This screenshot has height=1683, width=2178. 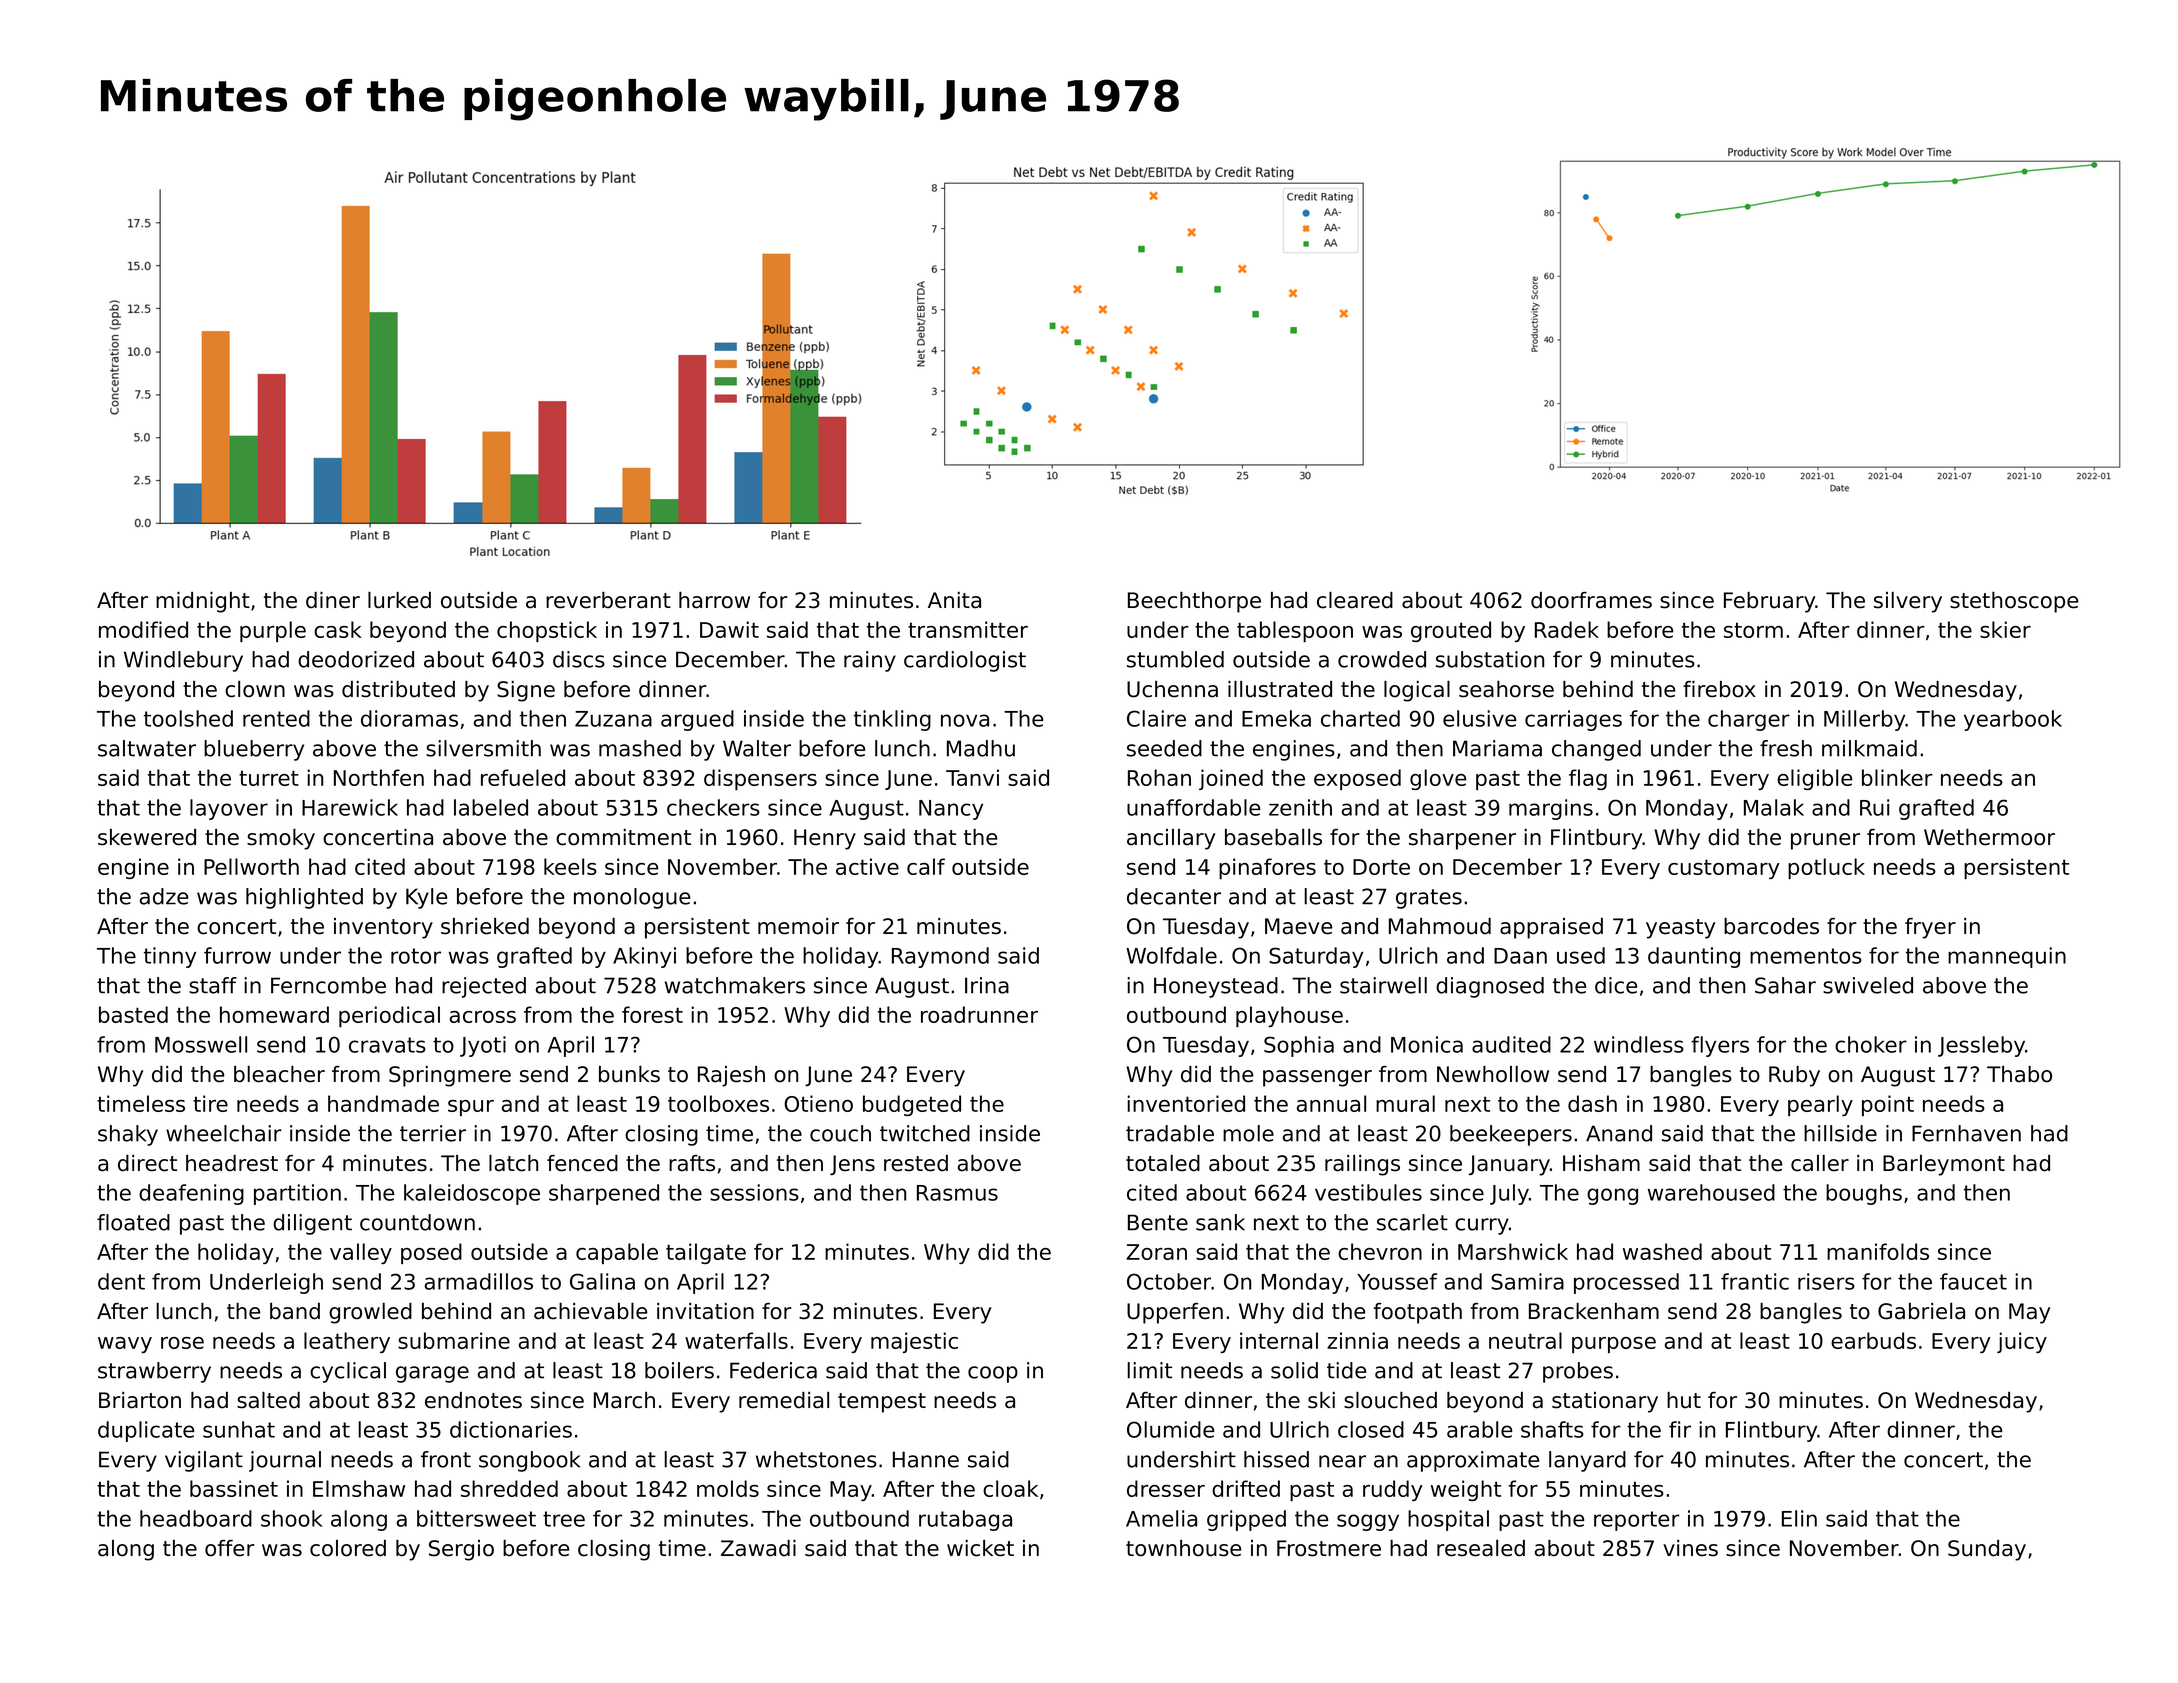 I want to click on earbuds, so click(x=1873, y=1340).
